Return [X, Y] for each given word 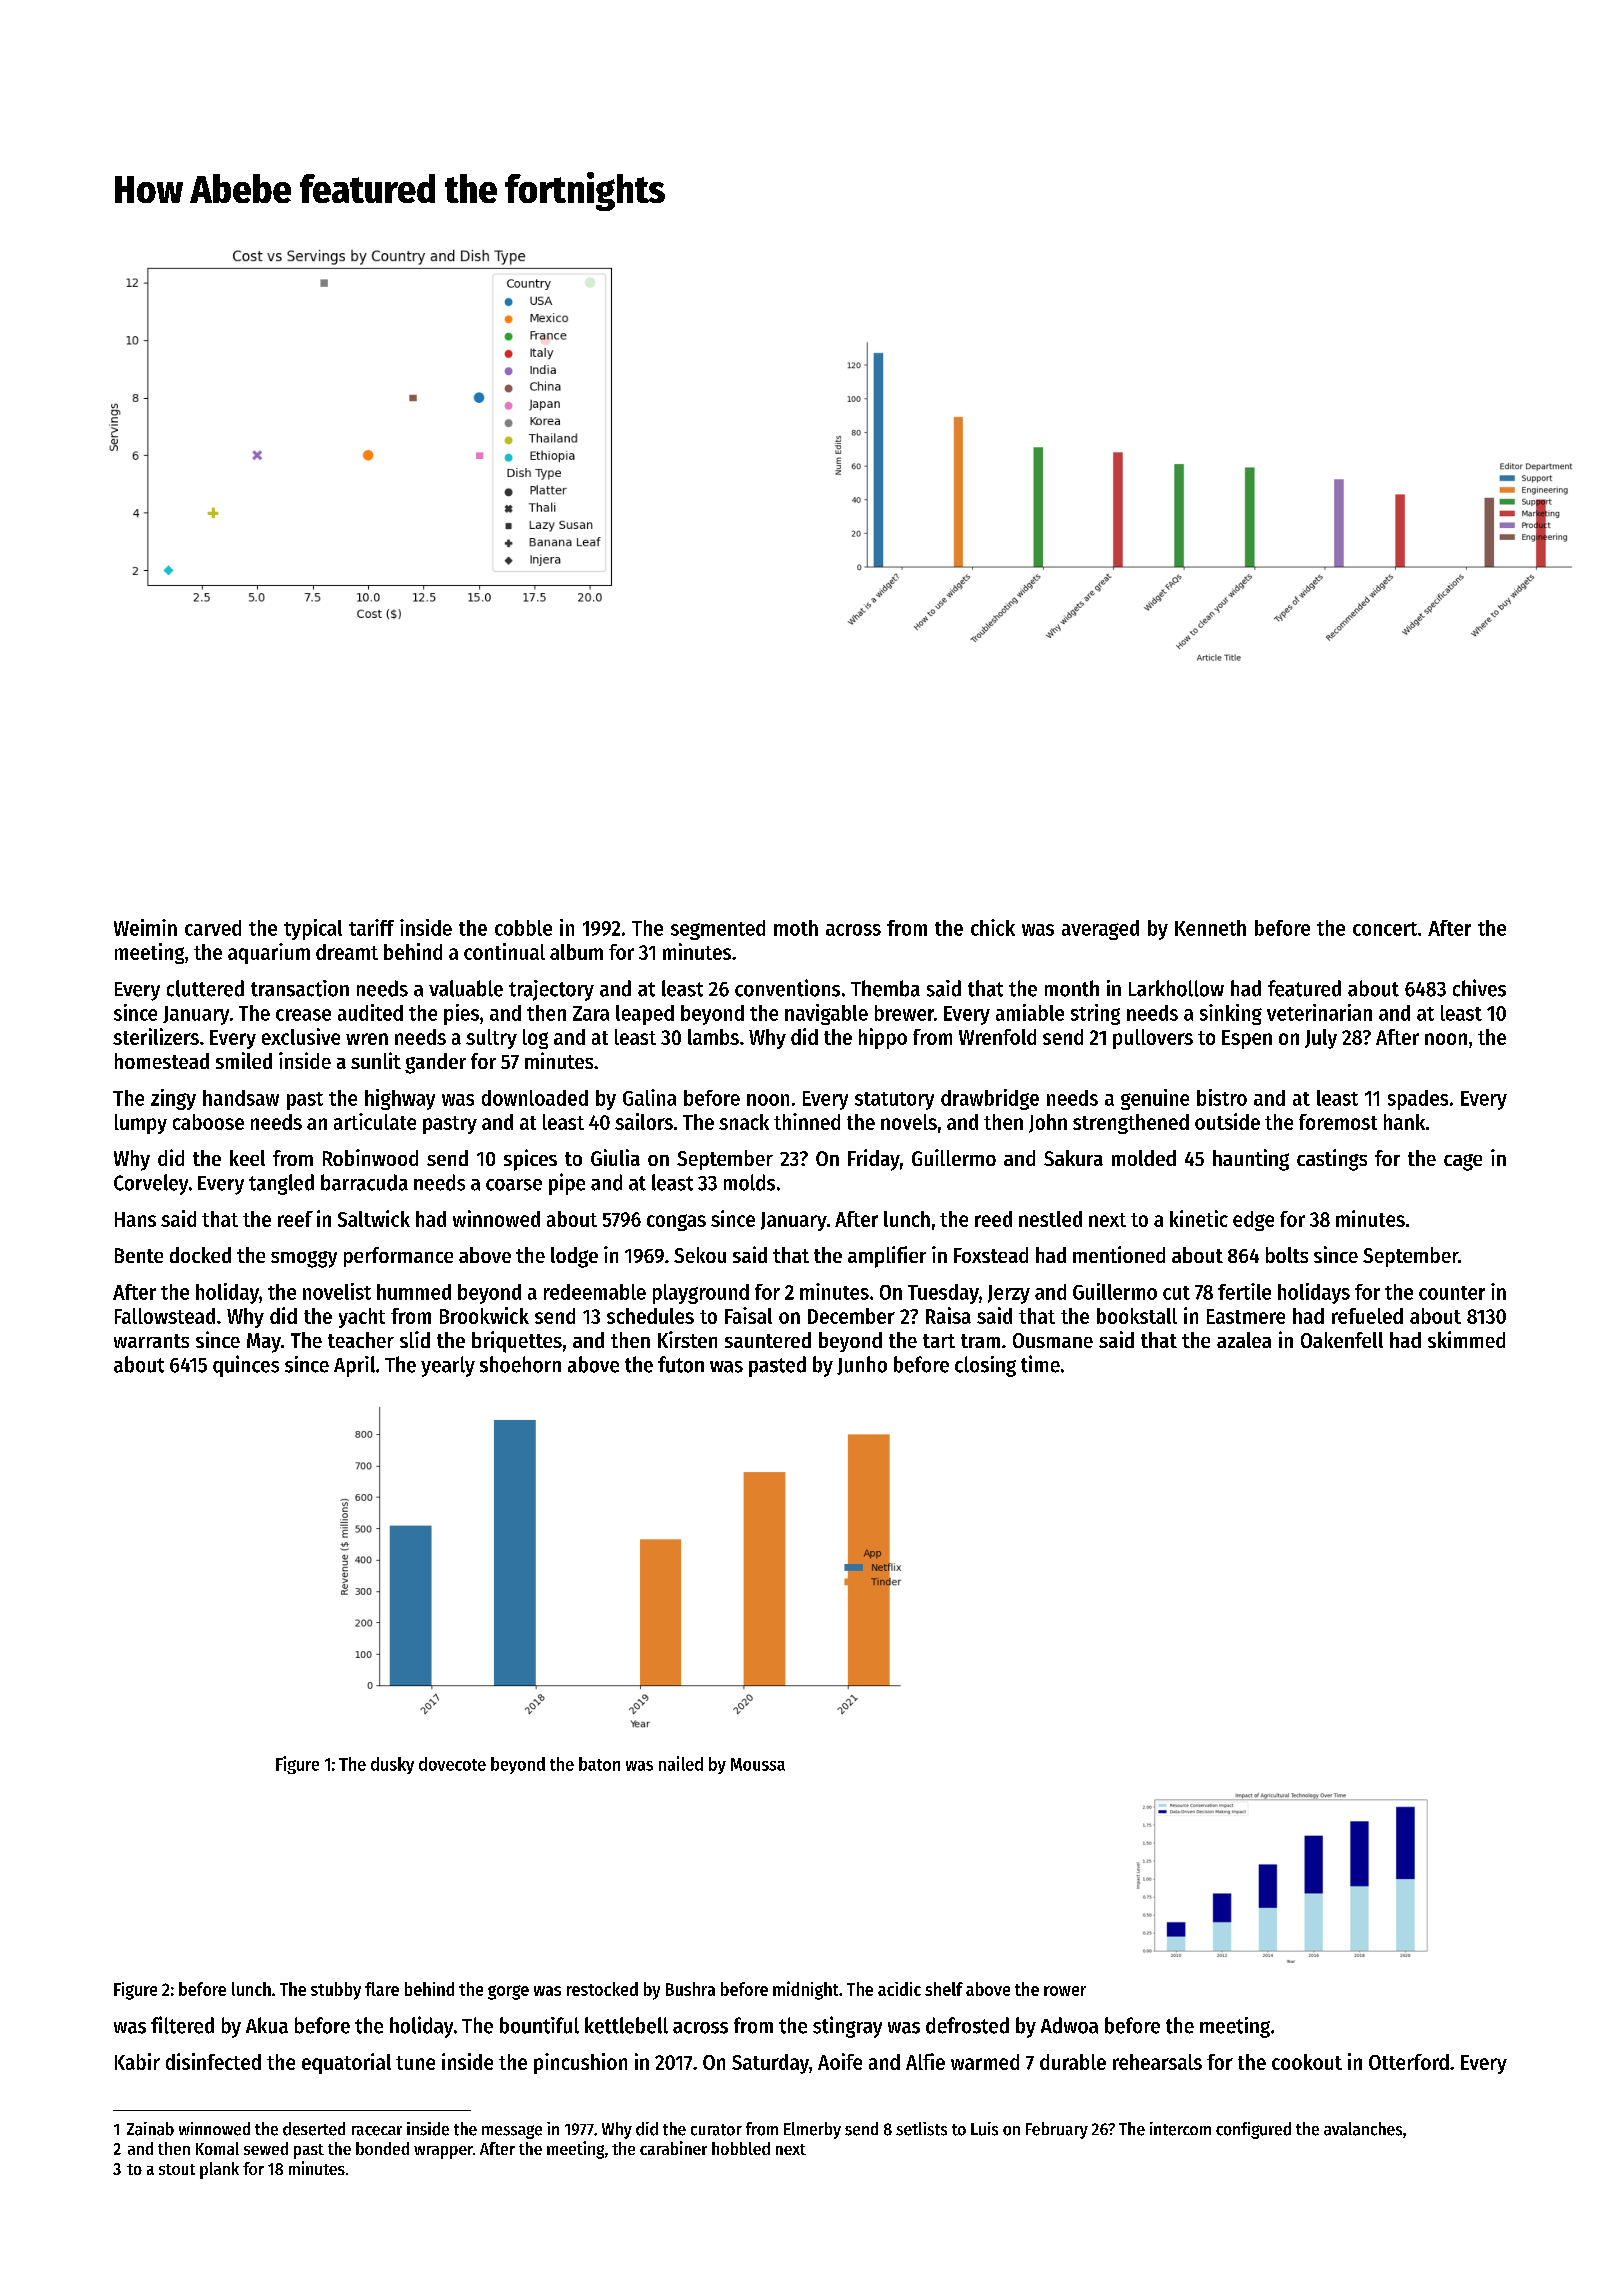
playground [701, 1294]
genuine [1155, 1099]
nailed [681, 1763]
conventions [787, 988]
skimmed [1466, 1339]
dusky [392, 1765]
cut [1176, 1293]
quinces [246, 1366]
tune [415, 2063]
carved [213, 928]
